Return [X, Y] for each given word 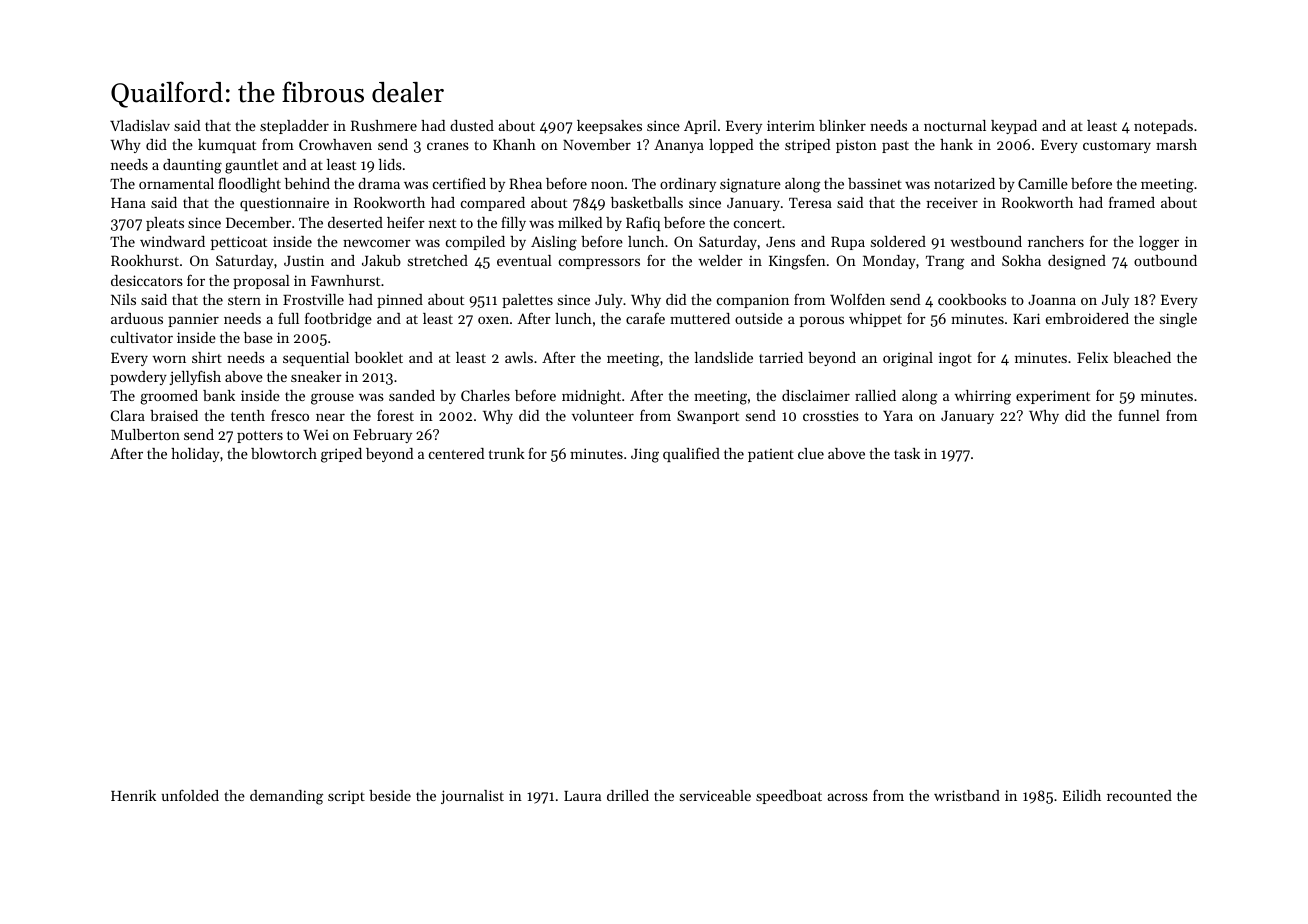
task [907, 453]
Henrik [133, 795]
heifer [406, 222]
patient [771, 455]
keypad [1014, 127]
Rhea [525, 183]
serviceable [715, 795]
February [382, 436]
